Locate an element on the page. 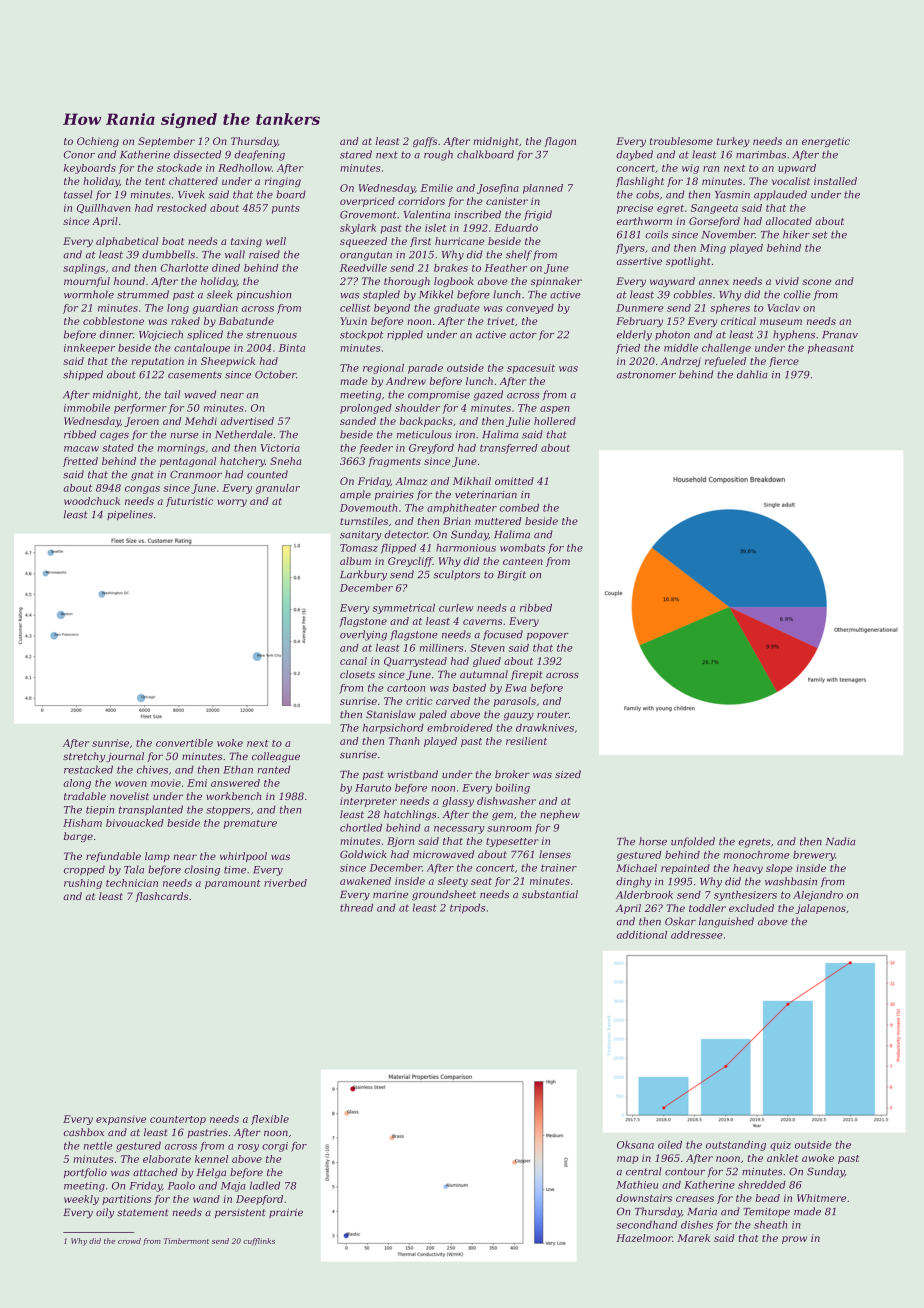  Ochieng is located at coordinates (98, 142).
